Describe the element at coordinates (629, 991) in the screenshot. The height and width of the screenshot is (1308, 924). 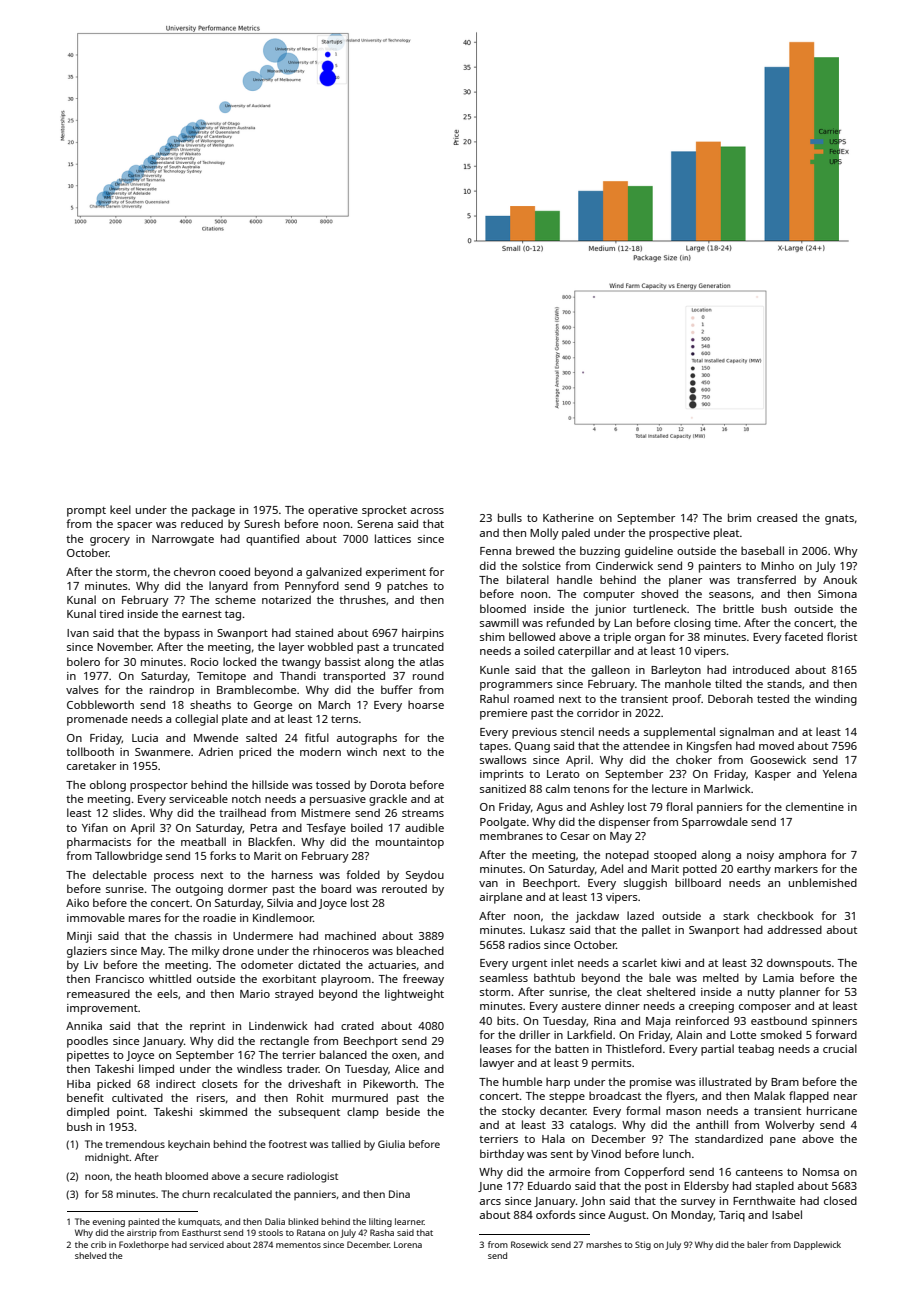
I see `cleat` at that location.
